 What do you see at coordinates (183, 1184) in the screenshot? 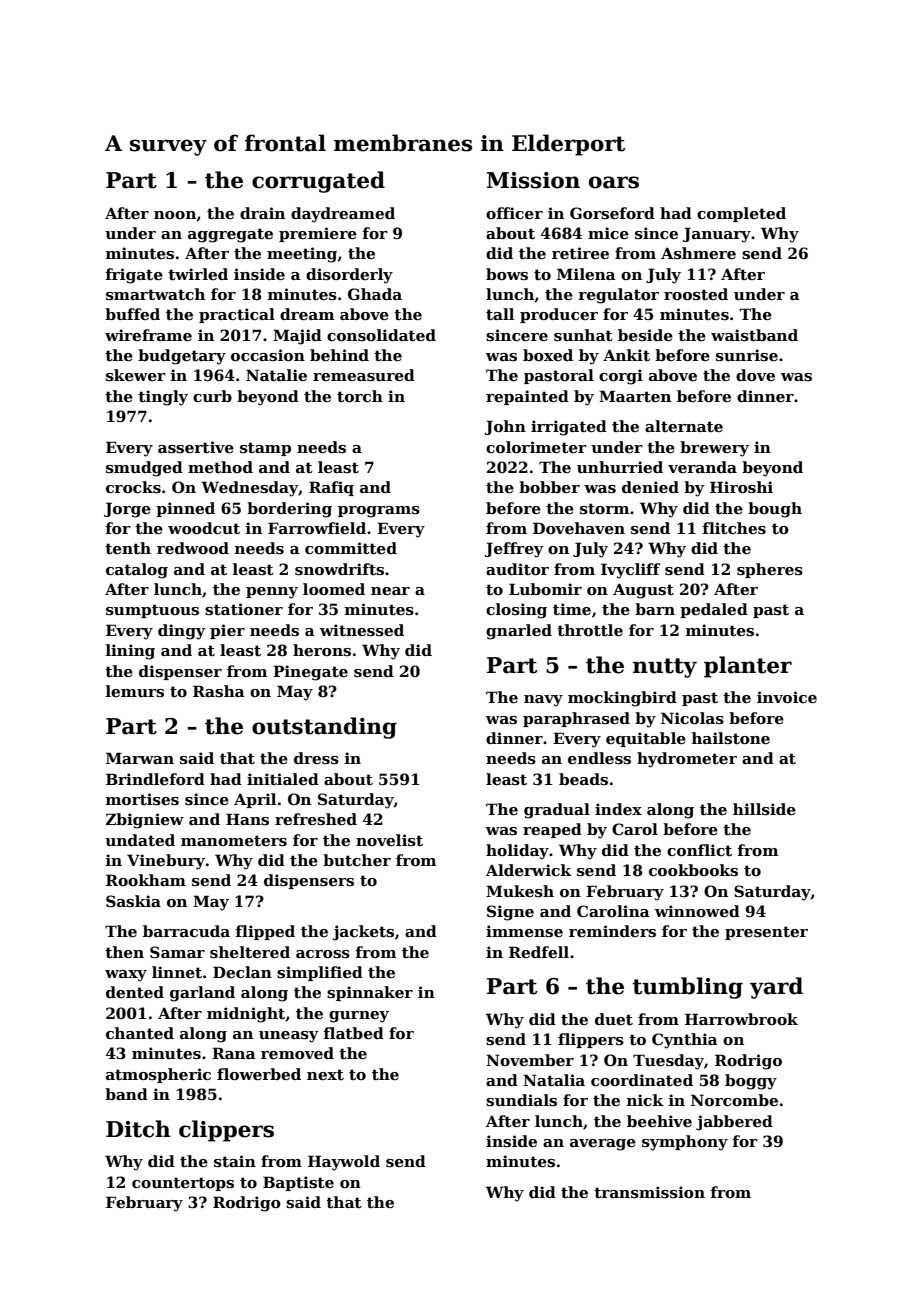
I see `countertops` at bounding box center [183, 1184].
